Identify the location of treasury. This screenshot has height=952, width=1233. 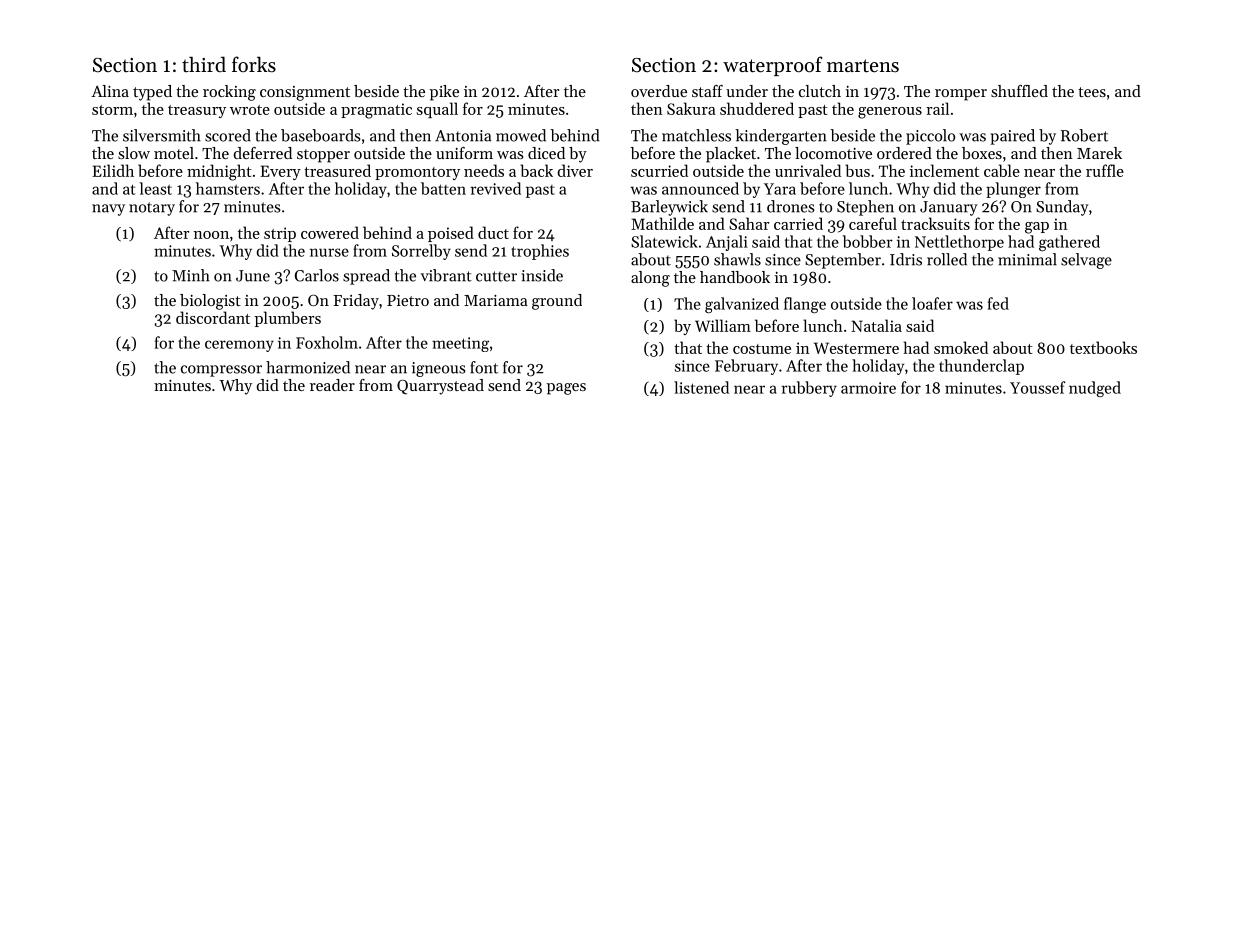
(197, 111).
